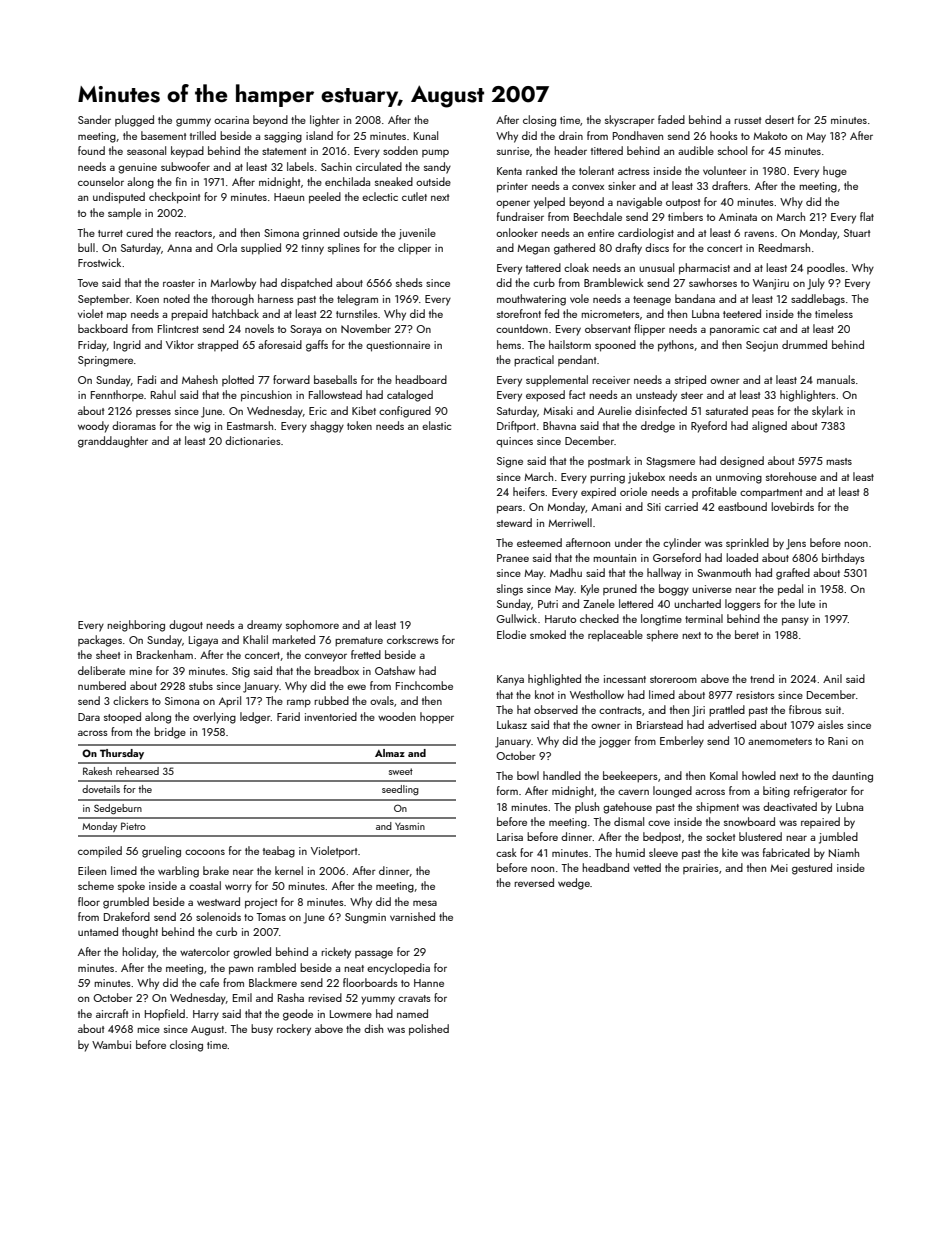 This screenshot has height=1233, width=952. I want to click on Komal, so click(724, 775).
